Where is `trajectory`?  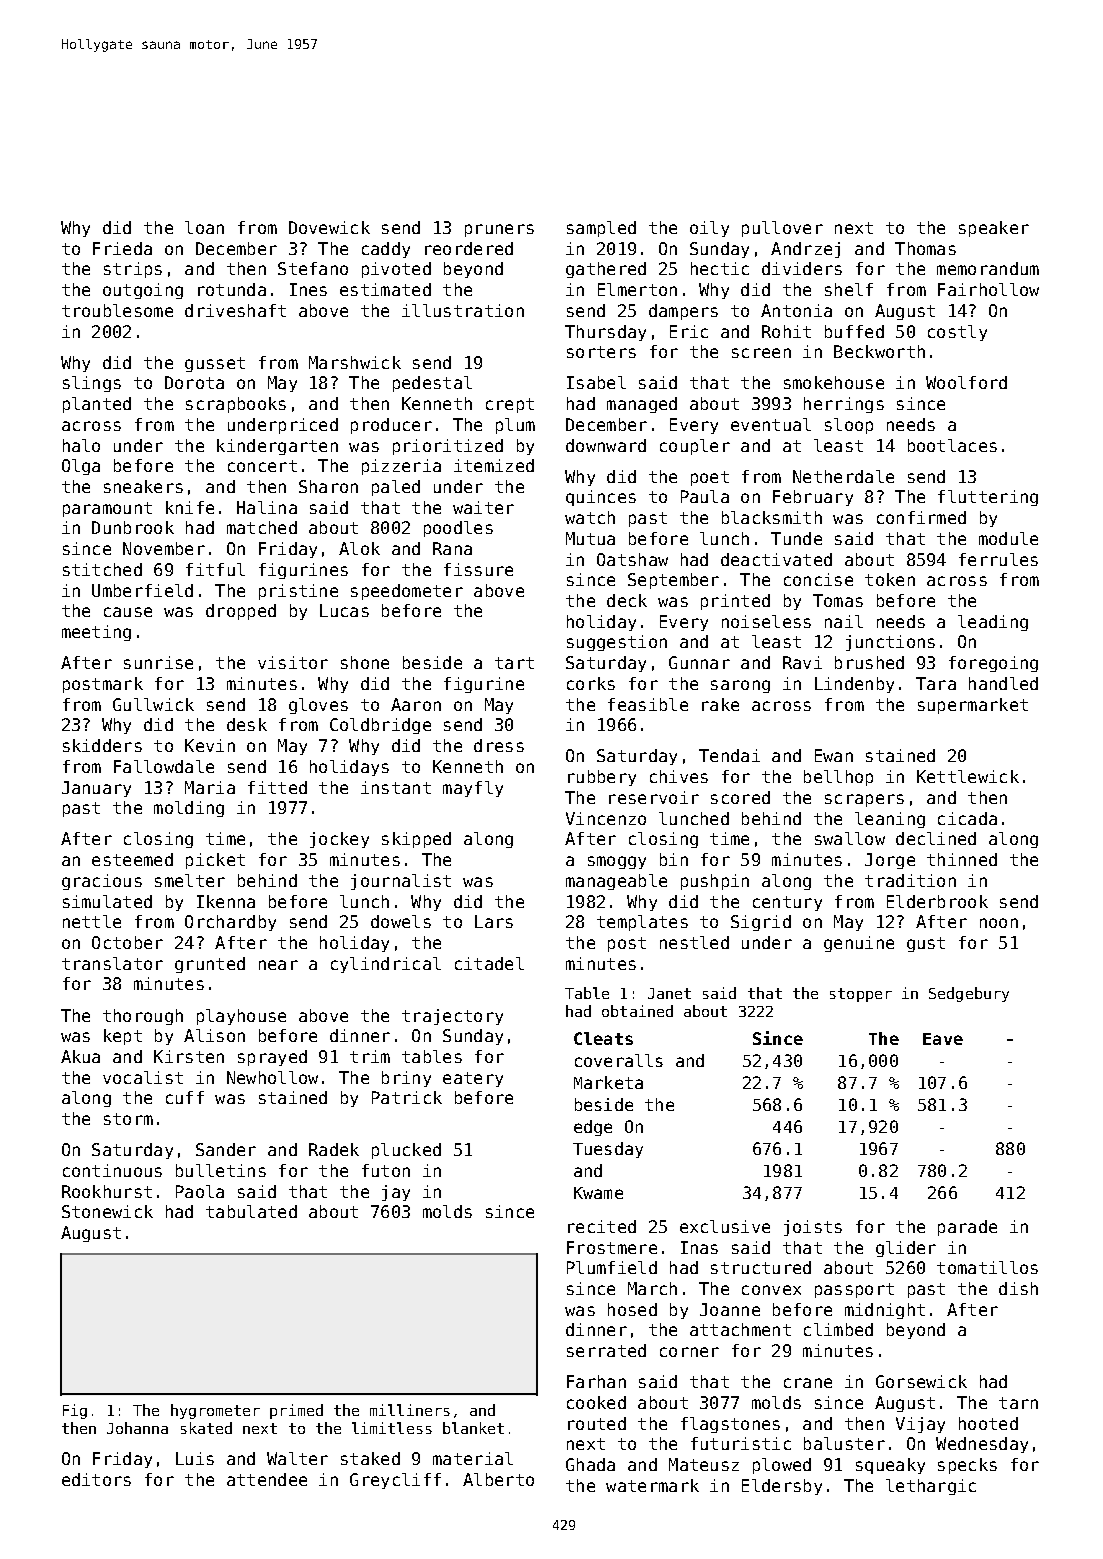 trajectory is located at coordinates (452, 1017).
